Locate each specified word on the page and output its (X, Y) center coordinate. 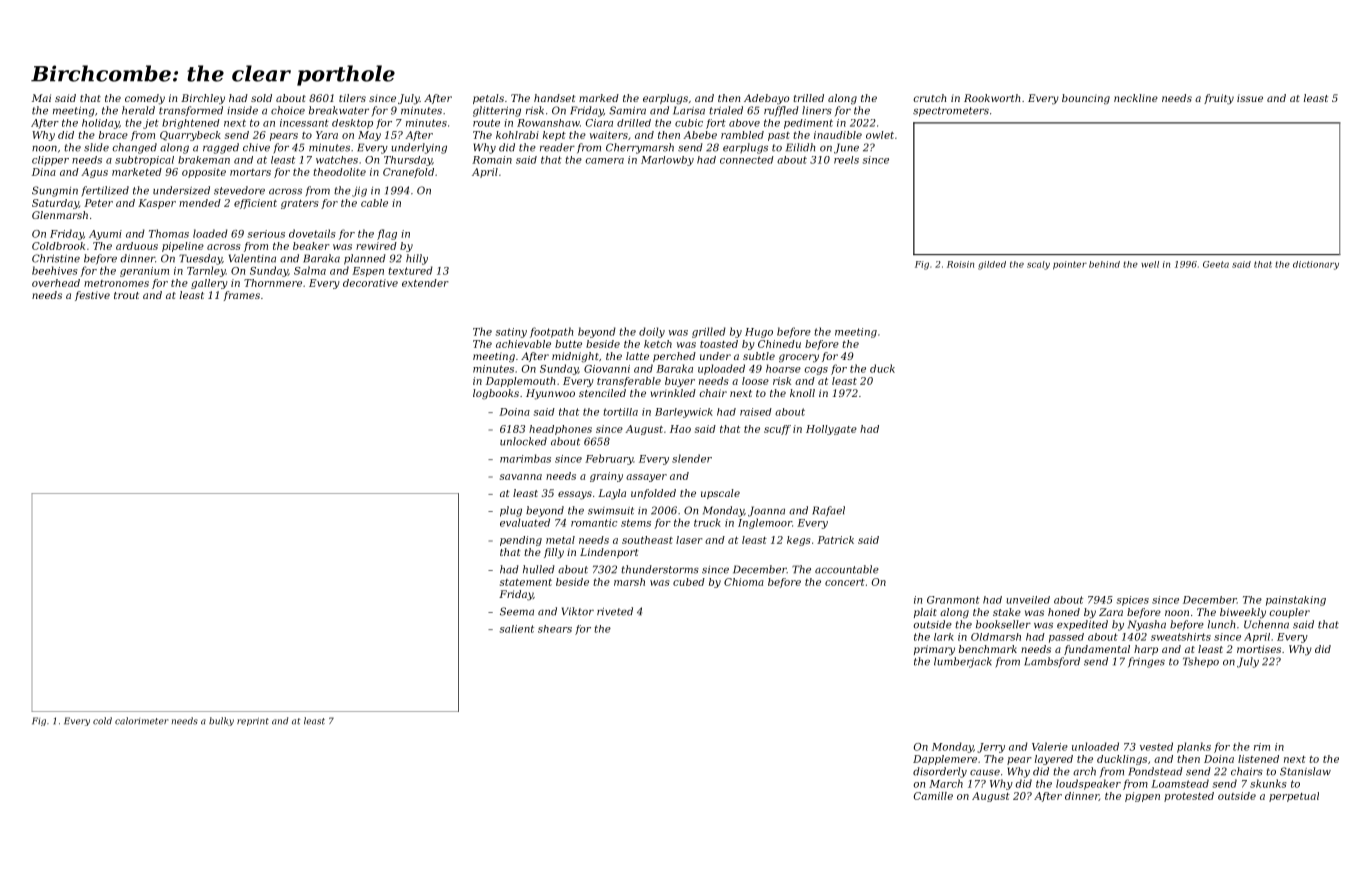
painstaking (1296, 601)
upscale (720, 494)
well (1150, 264)
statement (526, 582)
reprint (253, 722)
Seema (517, 611)
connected (747, 160)
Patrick (835, 540)
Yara (327, 135)
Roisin (960, 264)
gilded (992, 265)
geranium (144, 272)
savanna (521, 477)
